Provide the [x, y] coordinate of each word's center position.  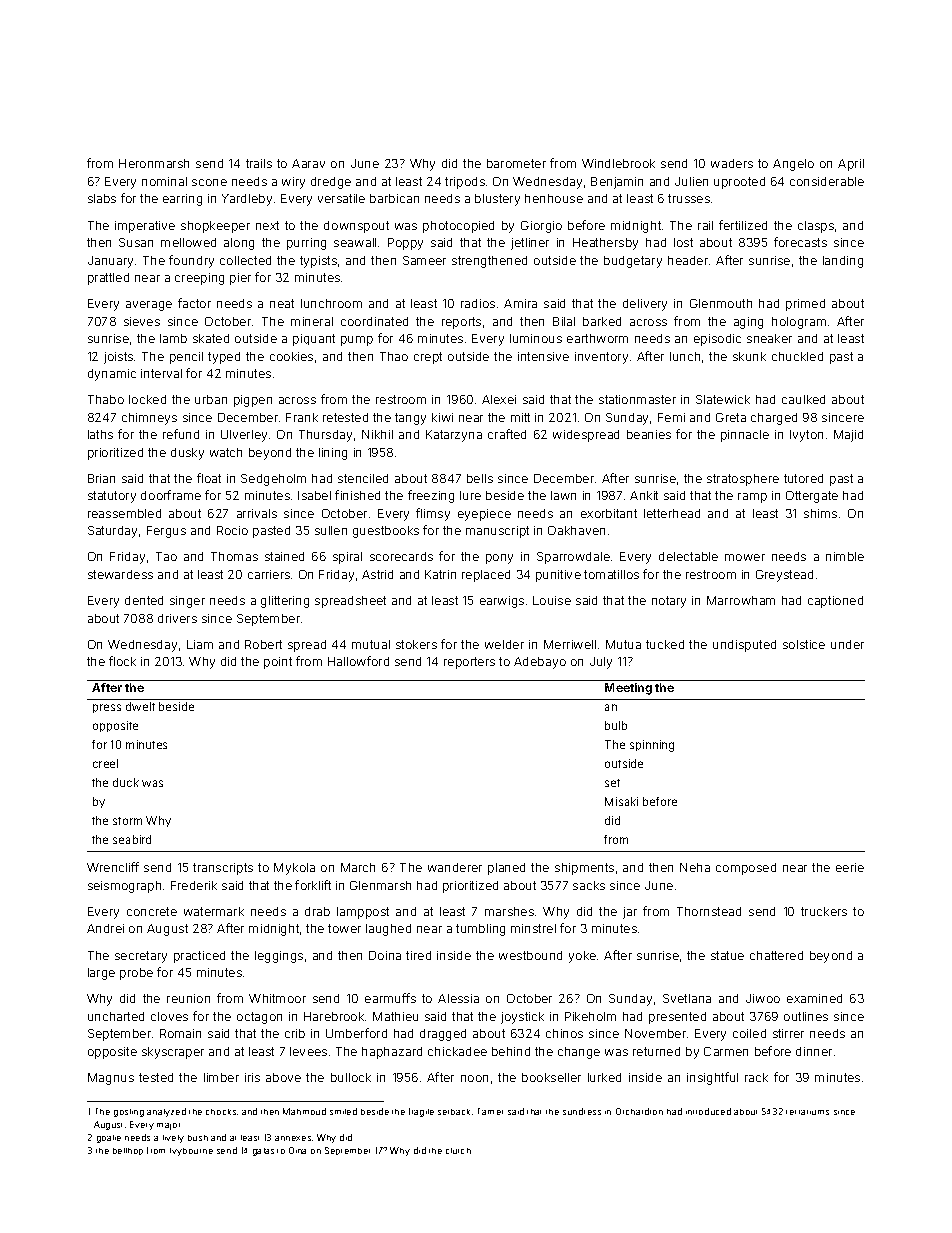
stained [284, 556]
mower [745, 557]
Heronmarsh [154, 163]
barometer [516, 163]
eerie [850, 867]
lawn [563, 495]
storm [127, 821]
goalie [109, 1139]
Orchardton [639, 1111]
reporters [469, 663]
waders [732, 163]
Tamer [490, 1111]
